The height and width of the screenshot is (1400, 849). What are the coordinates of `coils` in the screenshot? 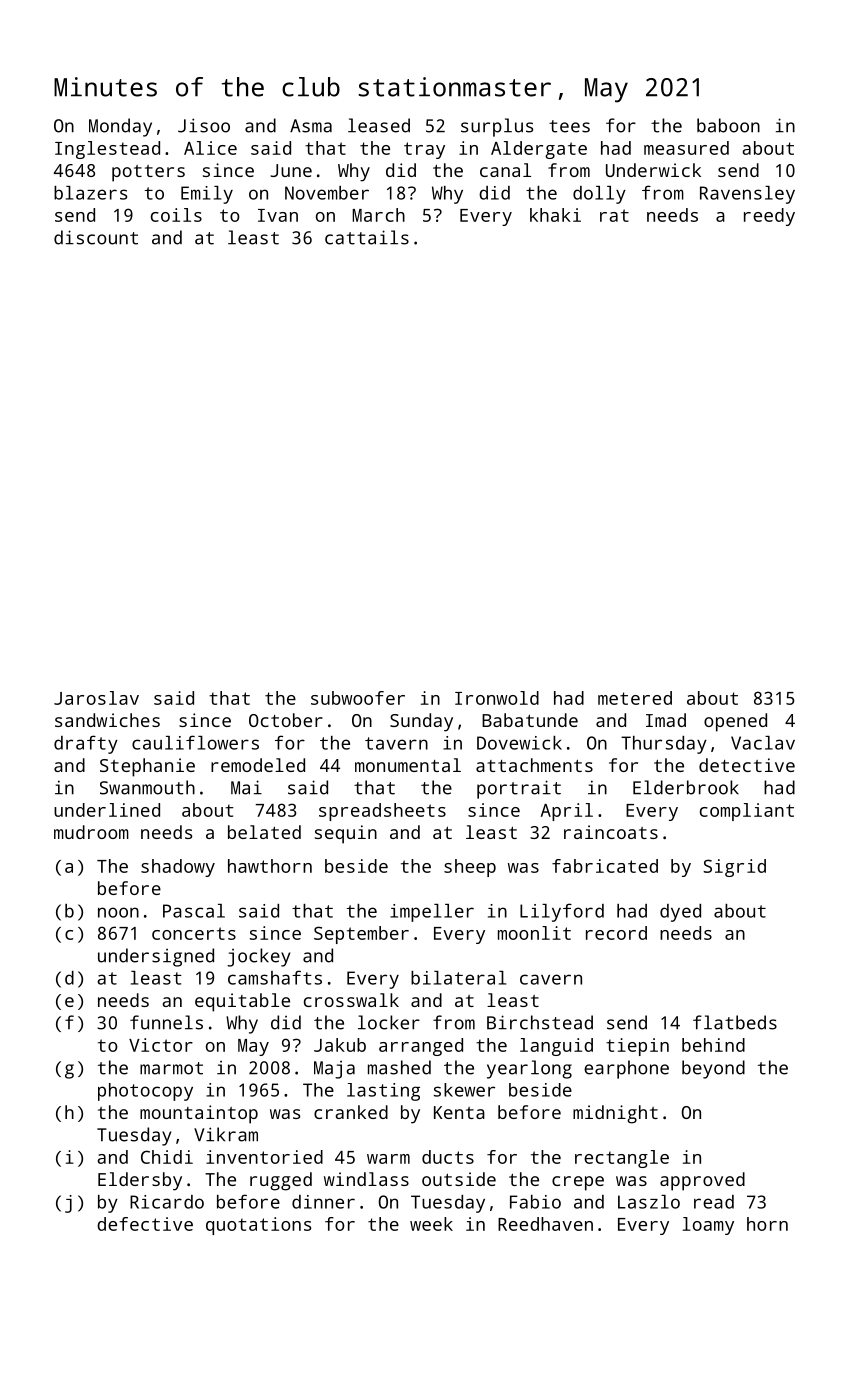 It's located at (176, 215).
